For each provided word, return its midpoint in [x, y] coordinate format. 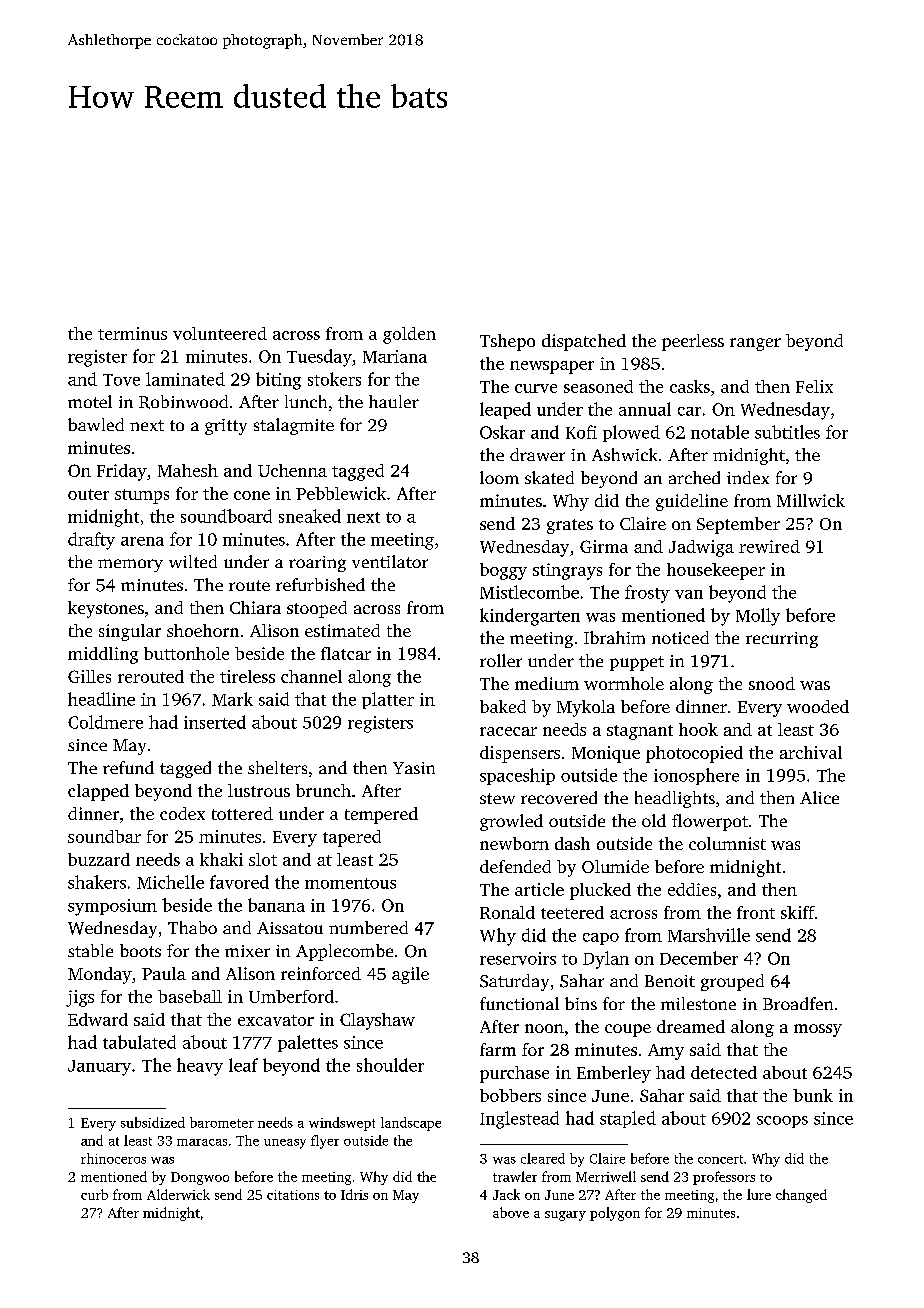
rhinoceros [113, 1158]
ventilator [390, 561]
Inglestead [519, 1120]
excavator [276, 1020]
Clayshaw [377, 1021]
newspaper [552, 367]
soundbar [104, 836]
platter [388, 700]
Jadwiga [701, 548]
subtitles [787, 432]
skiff [798, 912]
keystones [106, 609]
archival [811, 752]
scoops [782, 1122]
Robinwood [183, 402]
